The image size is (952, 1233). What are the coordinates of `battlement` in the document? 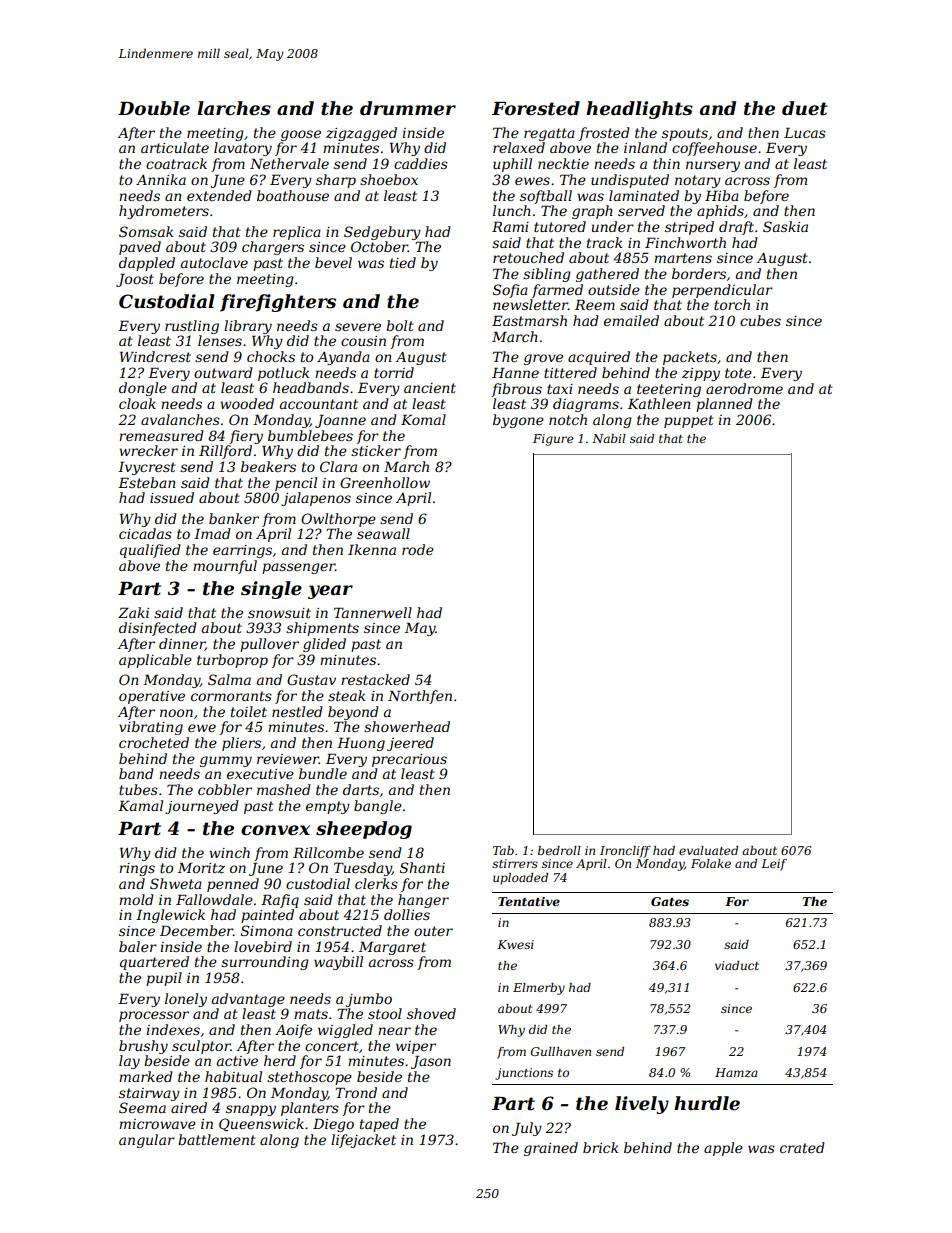 It's located at (217, 1139).
